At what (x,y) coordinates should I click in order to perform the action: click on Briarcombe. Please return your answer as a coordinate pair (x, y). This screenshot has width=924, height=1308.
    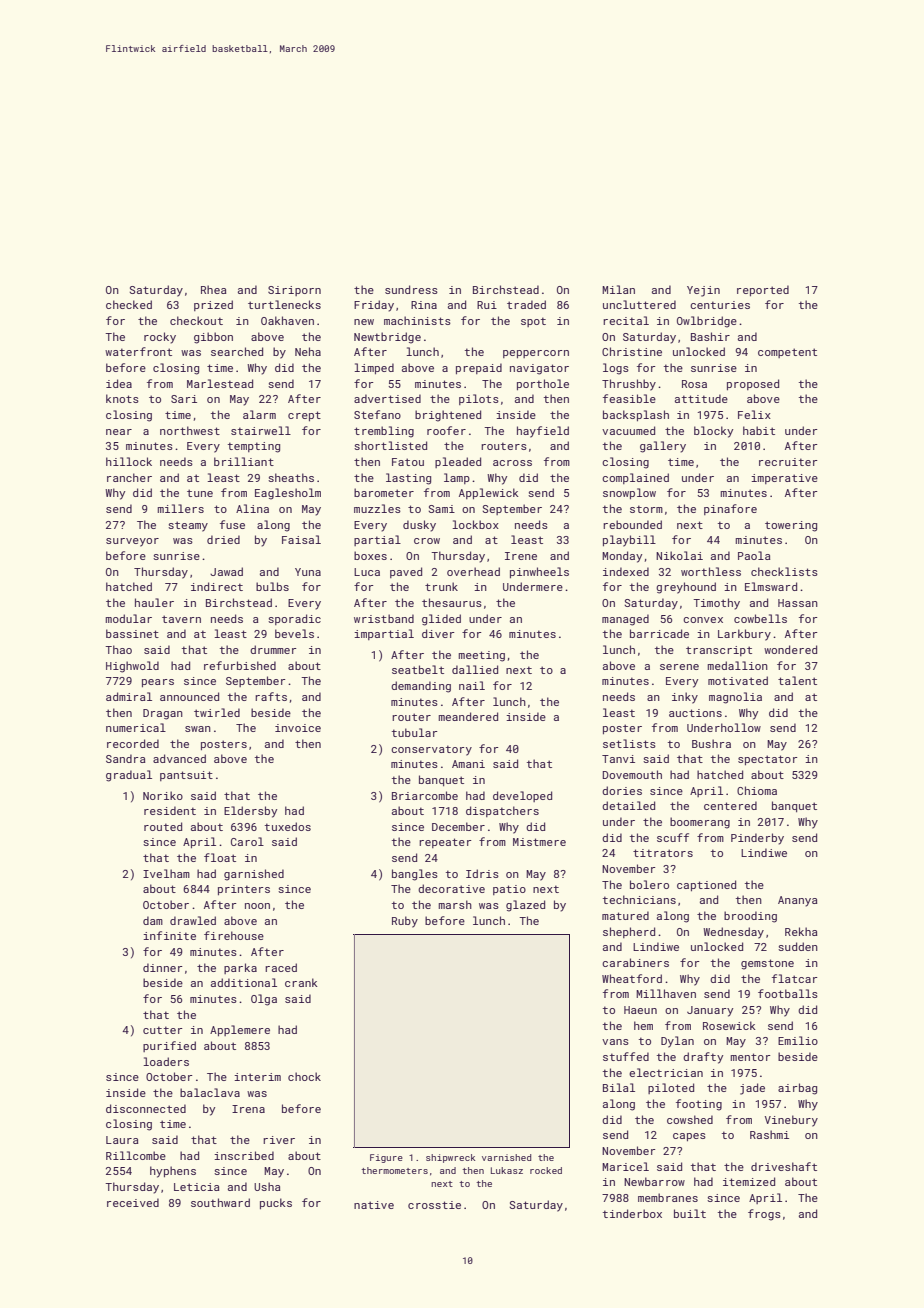
    Looking at the image, I should click on (425, 795).
